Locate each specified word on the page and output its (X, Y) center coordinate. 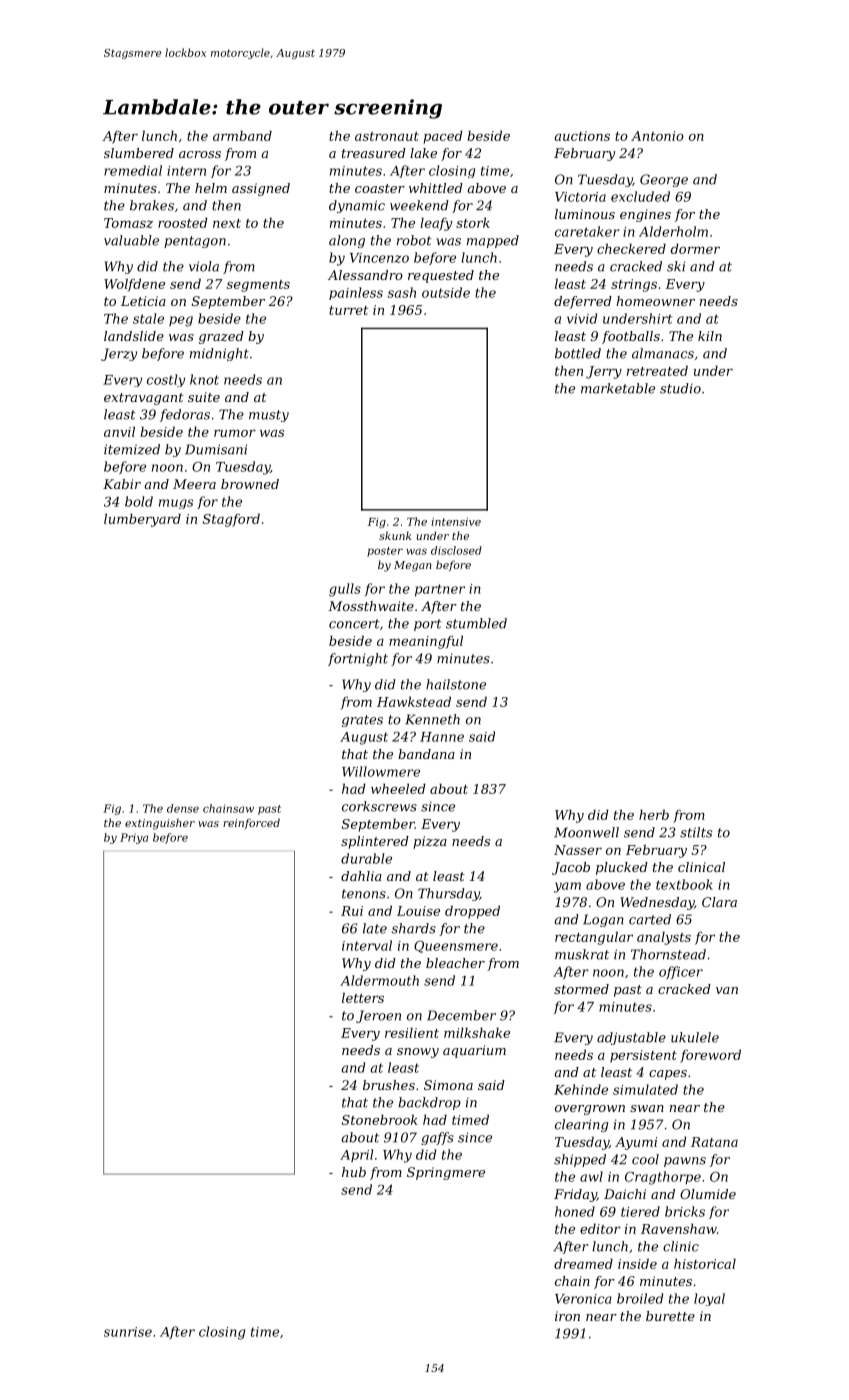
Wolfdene (134, 285)
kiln (710, 336)
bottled (578, 353)
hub (354, 1172)
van (727, 990)
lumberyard (142, 520)
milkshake (477, 1032)
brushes (389, 1085)
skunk (395, 535)
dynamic (357, 206)
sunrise (128, 1332)
